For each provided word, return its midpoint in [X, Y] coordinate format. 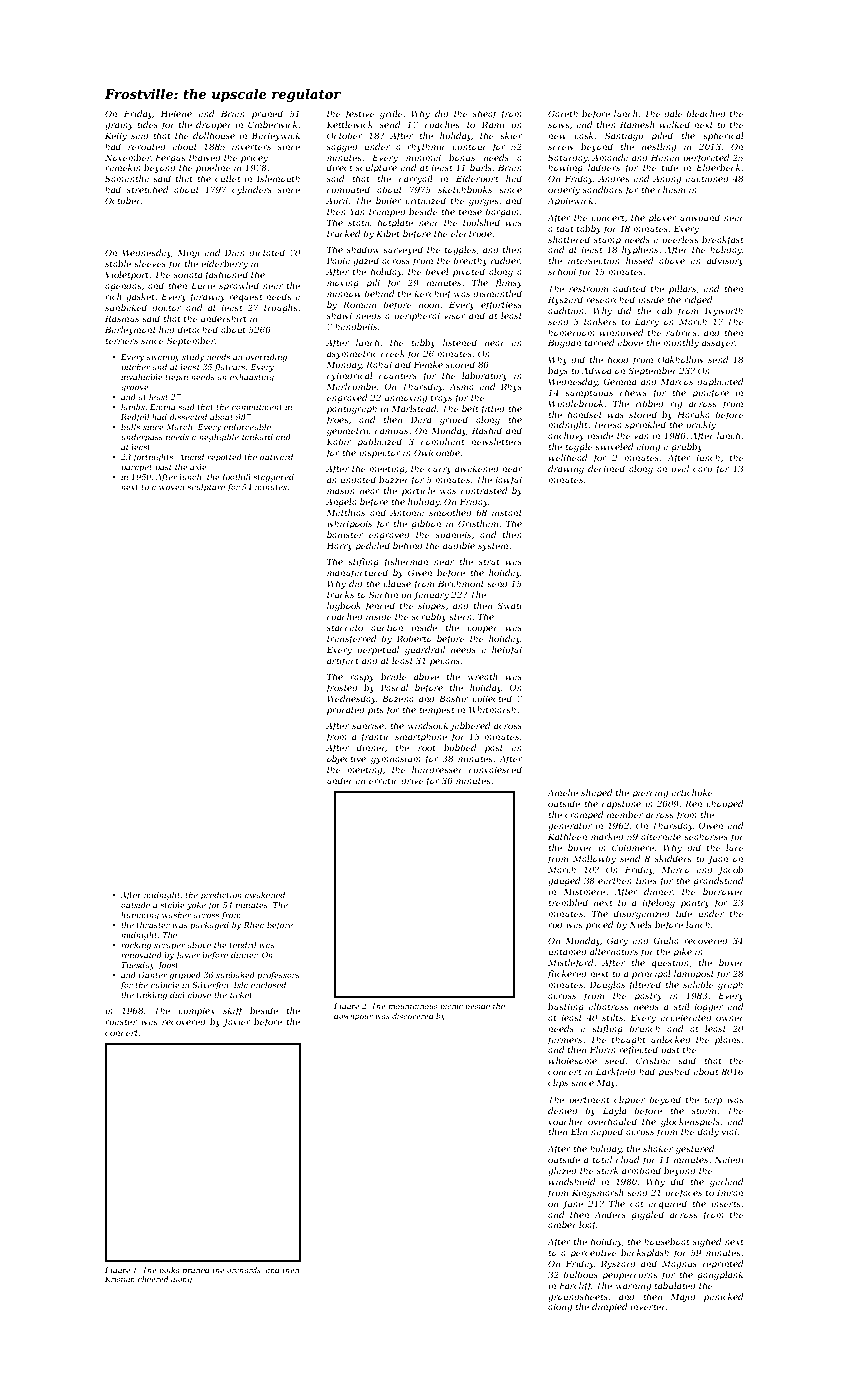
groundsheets [578, 1297]
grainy [119, 126]
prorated [346, 710]
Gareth [563, 113]
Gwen [420, 572]
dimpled [609, 1307]
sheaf [485, 114]
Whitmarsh [492, 709]
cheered [153, 1279]
